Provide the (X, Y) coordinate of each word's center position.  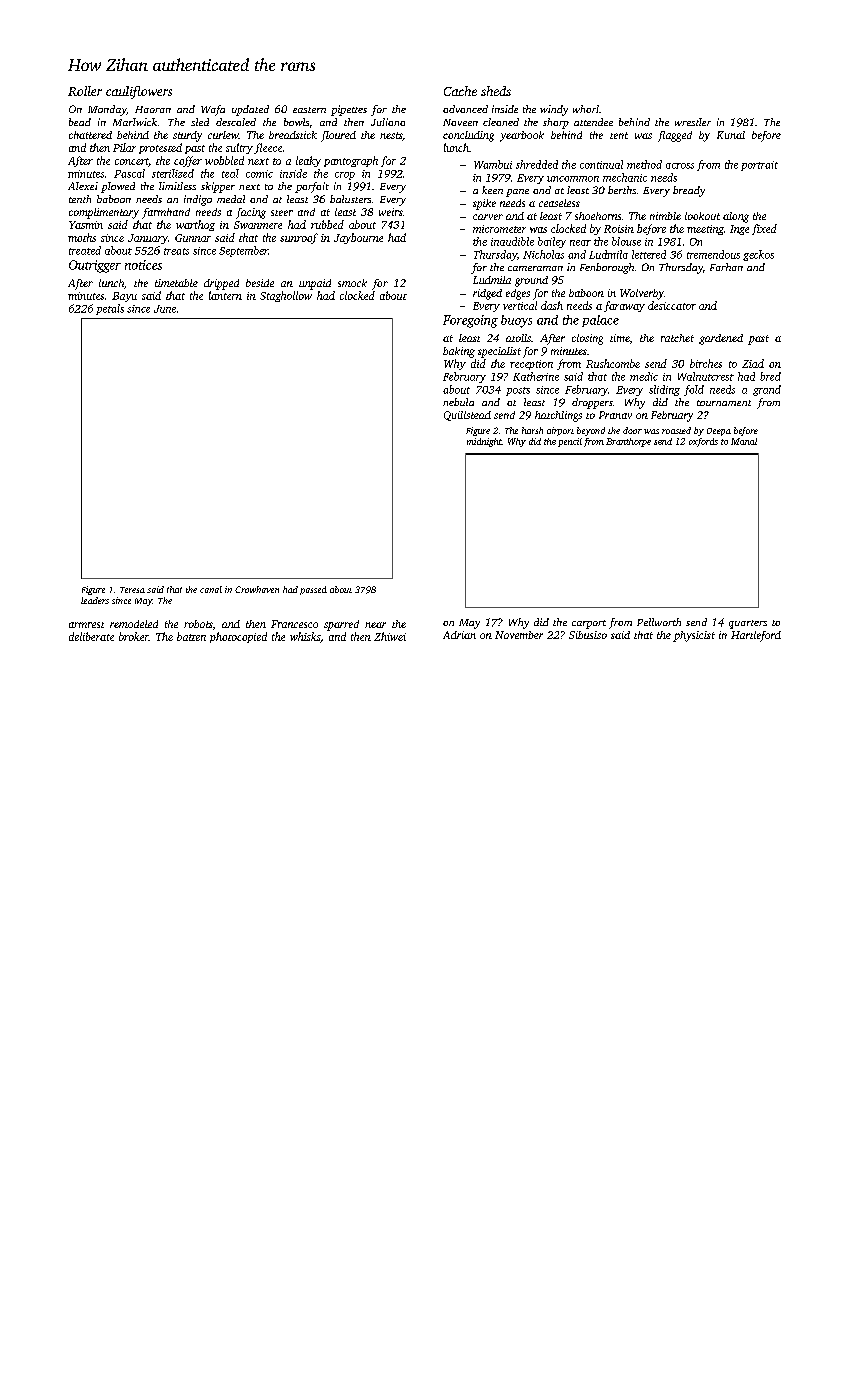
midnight (484, 442)
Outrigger (95, 266)
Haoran (153, 109)
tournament (724, 403)
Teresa (132, 590)
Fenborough (607, 268)
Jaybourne (358, 238)
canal (211, 589)
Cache (460, 91)
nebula (458, 402)
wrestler (693, 122)
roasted (676, 430)
